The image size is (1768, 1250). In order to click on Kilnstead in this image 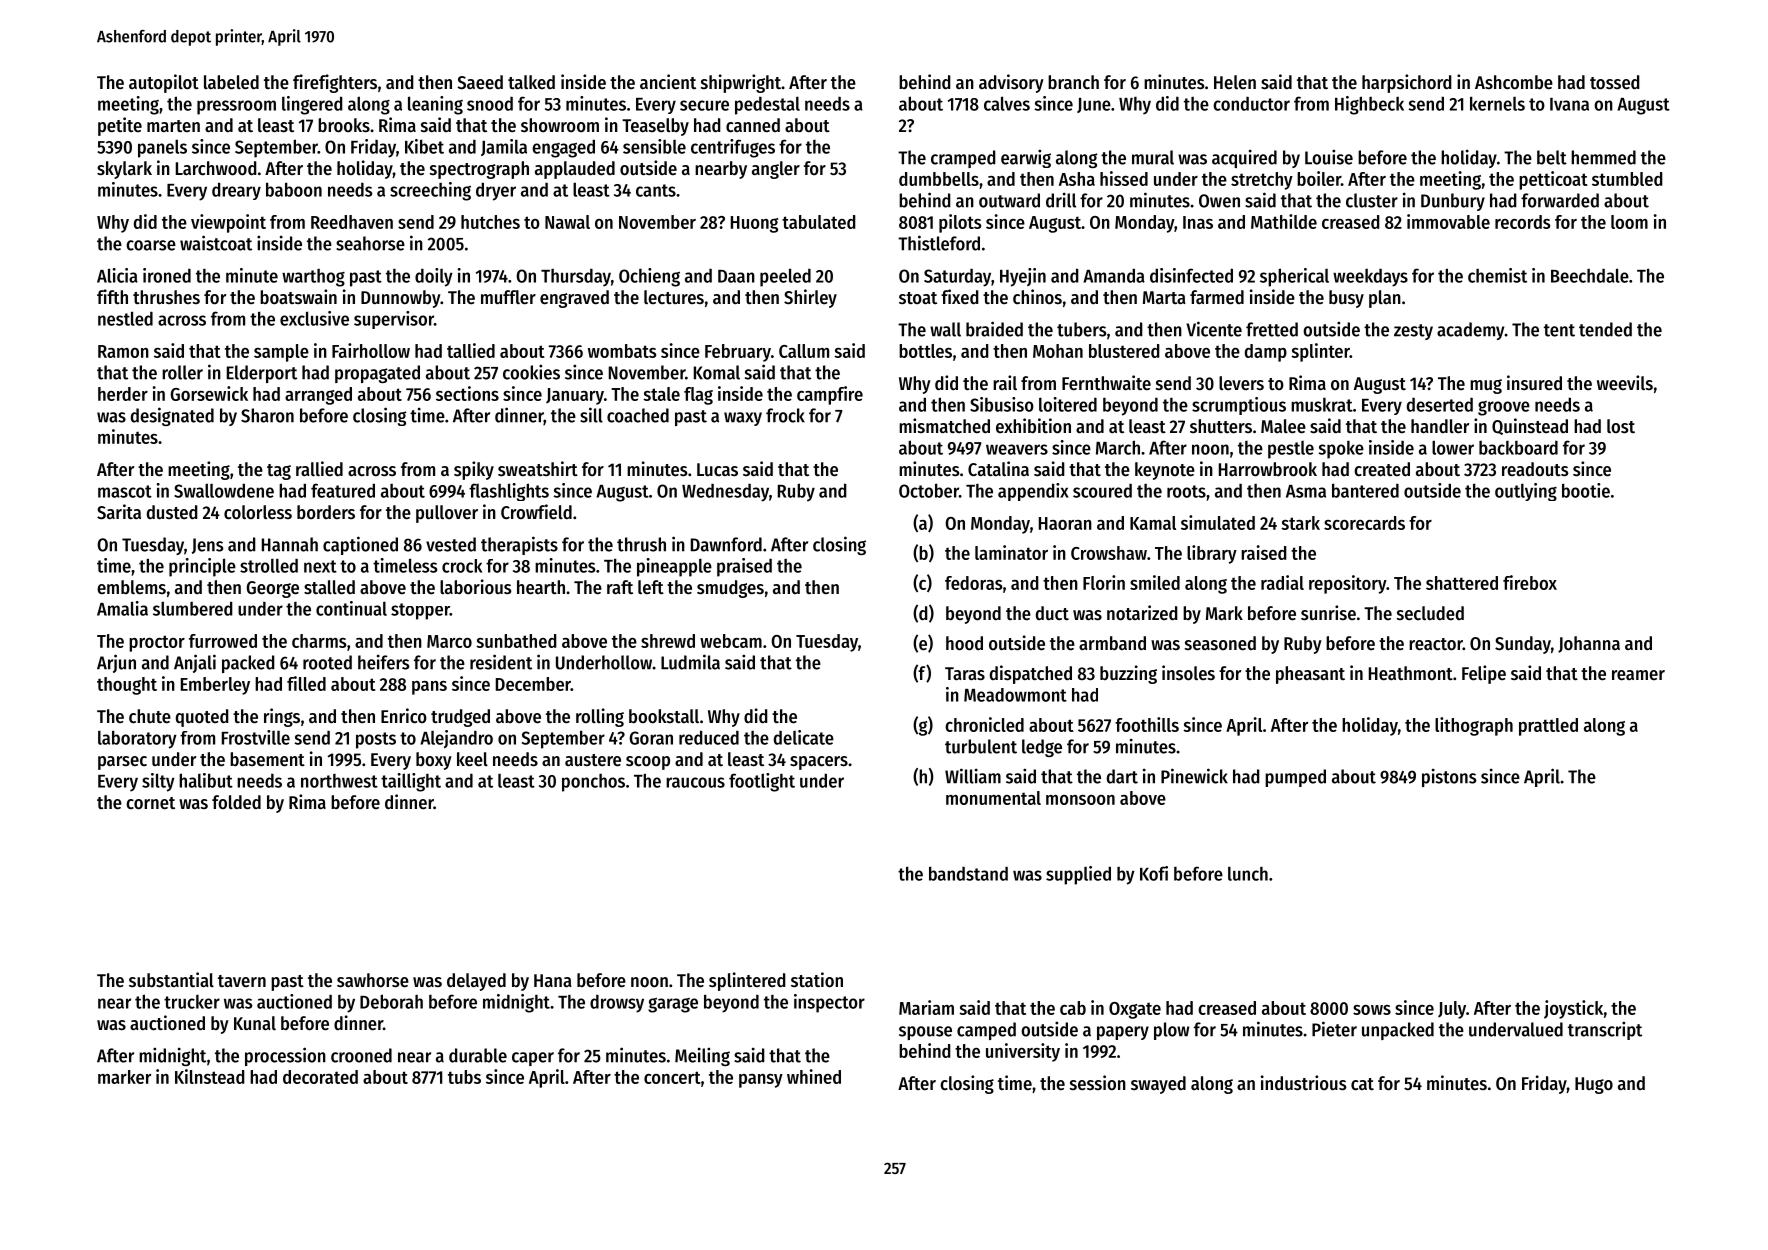, I will do `click(210, 1076)`.
